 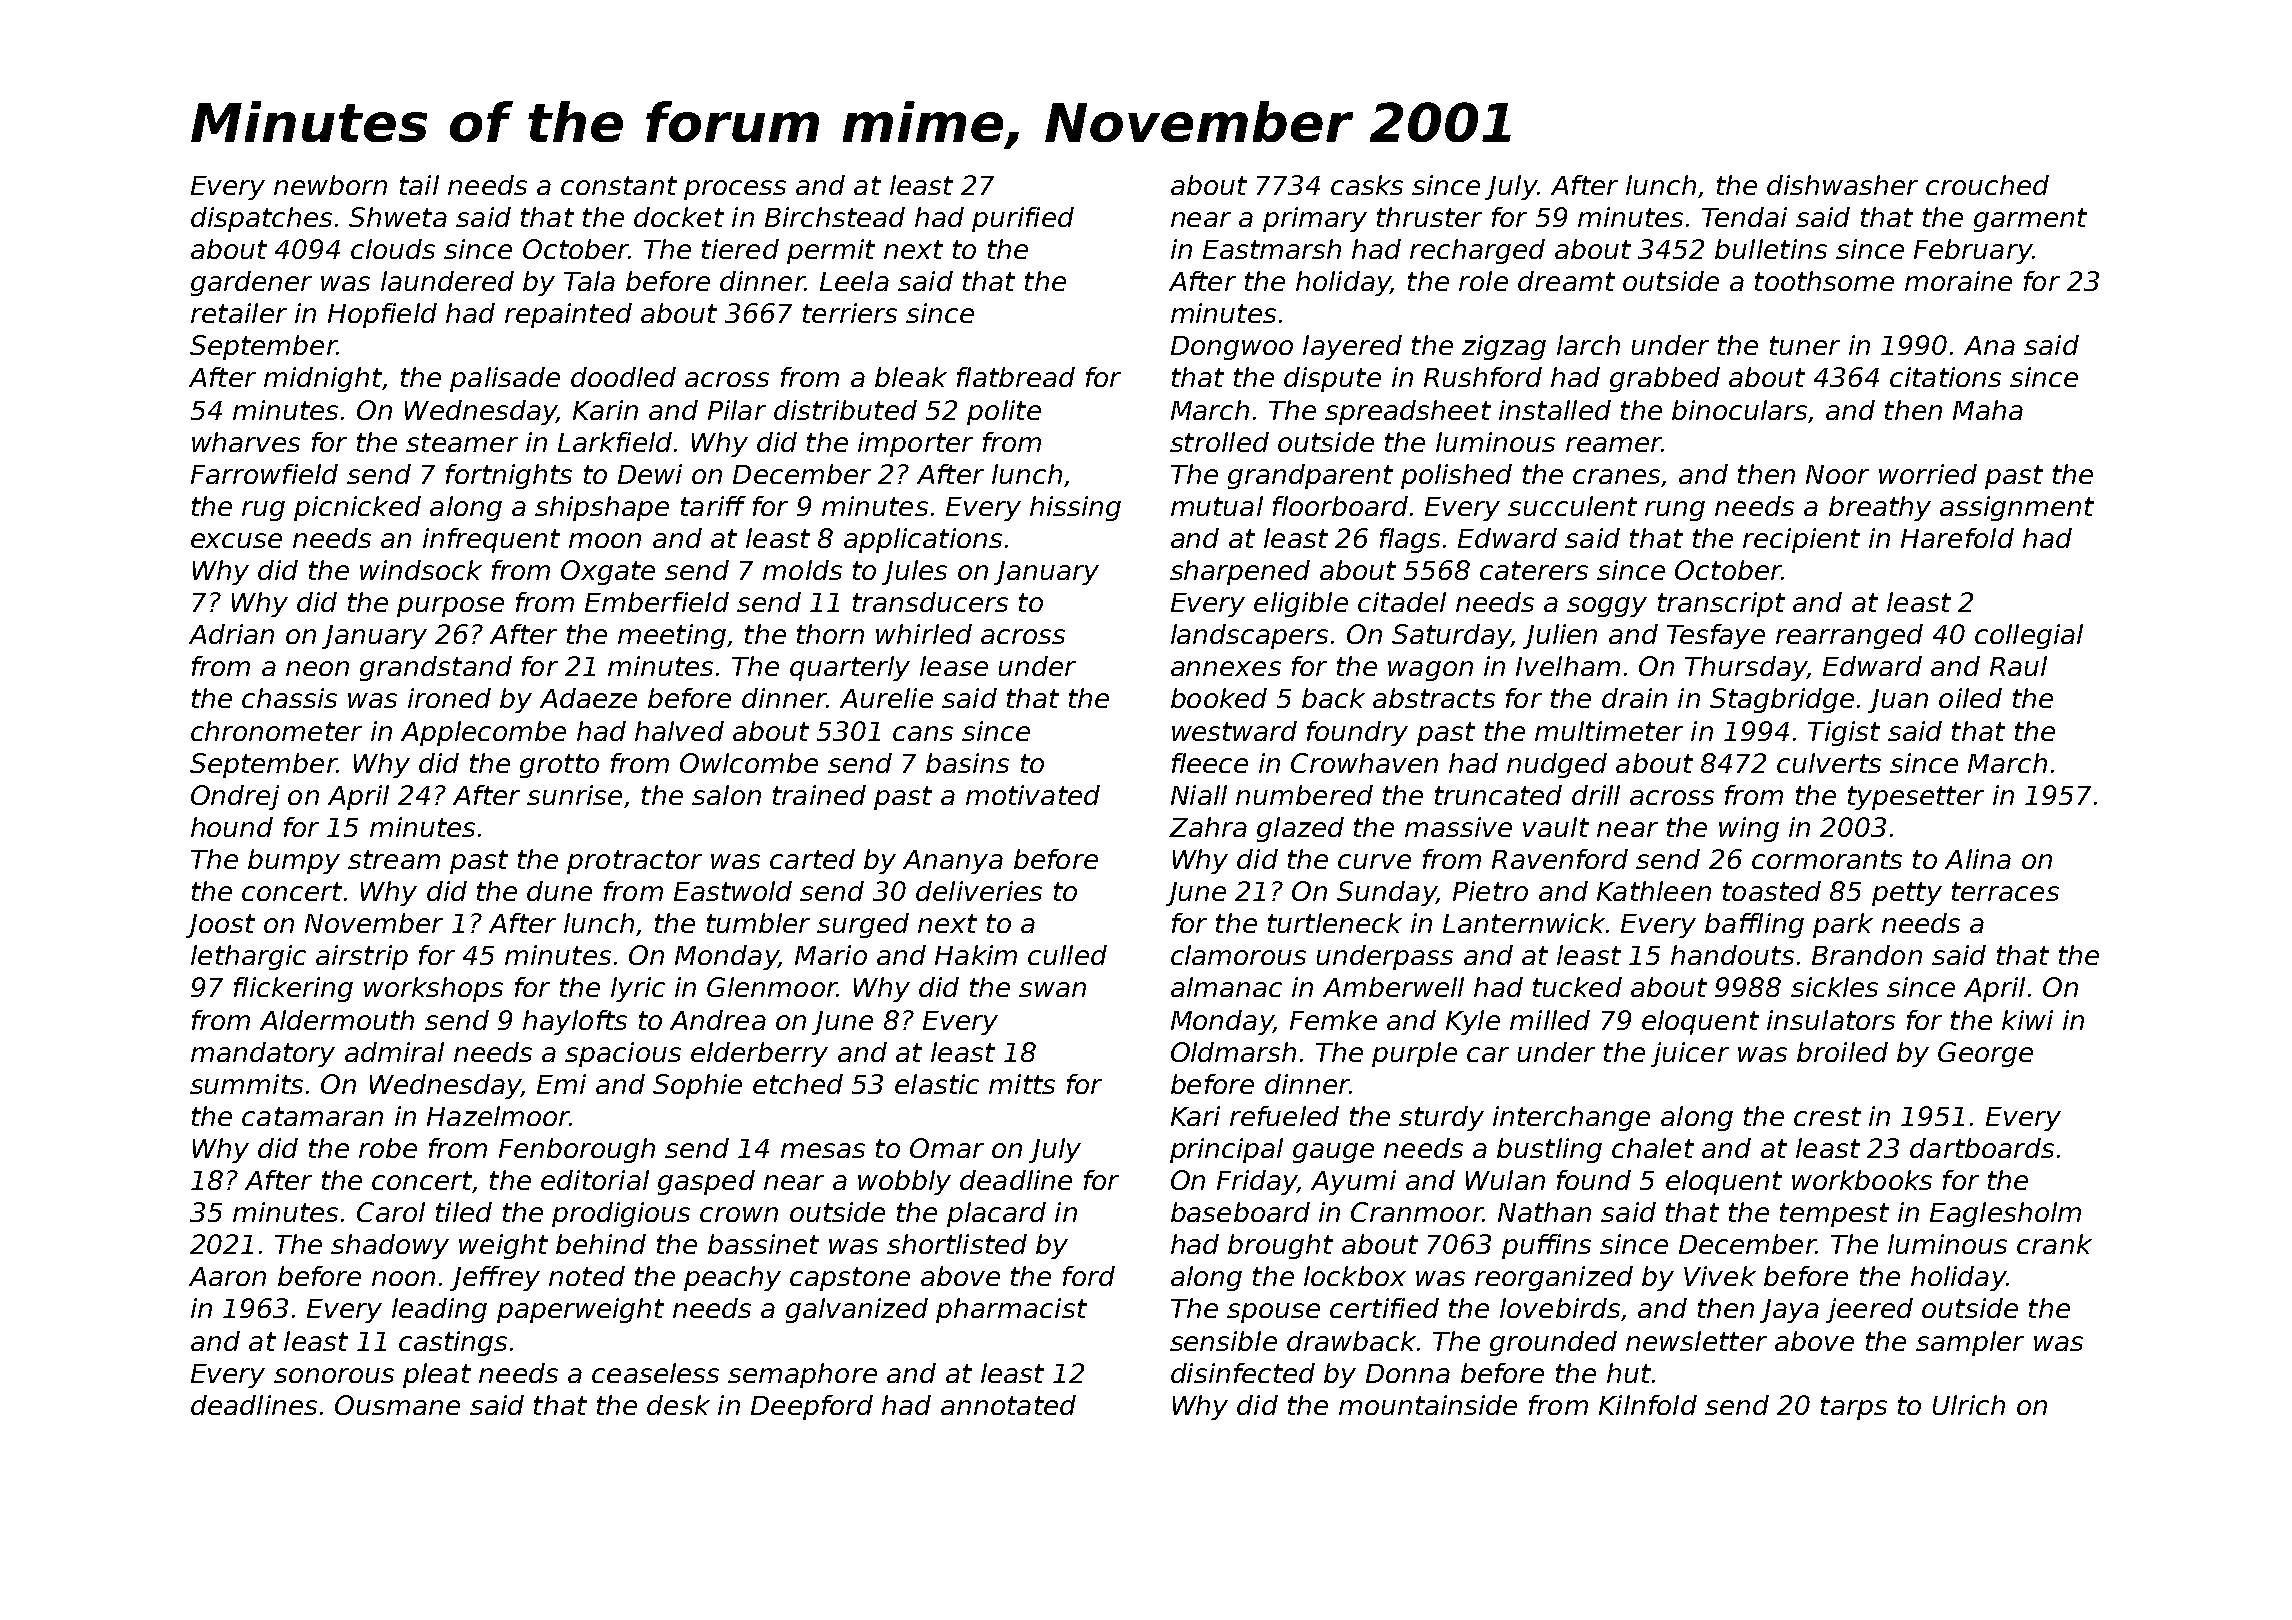 What do you see at coordinates (733, 891) in the page?
I see `Eastwold` at bounding box center [733, 891].
